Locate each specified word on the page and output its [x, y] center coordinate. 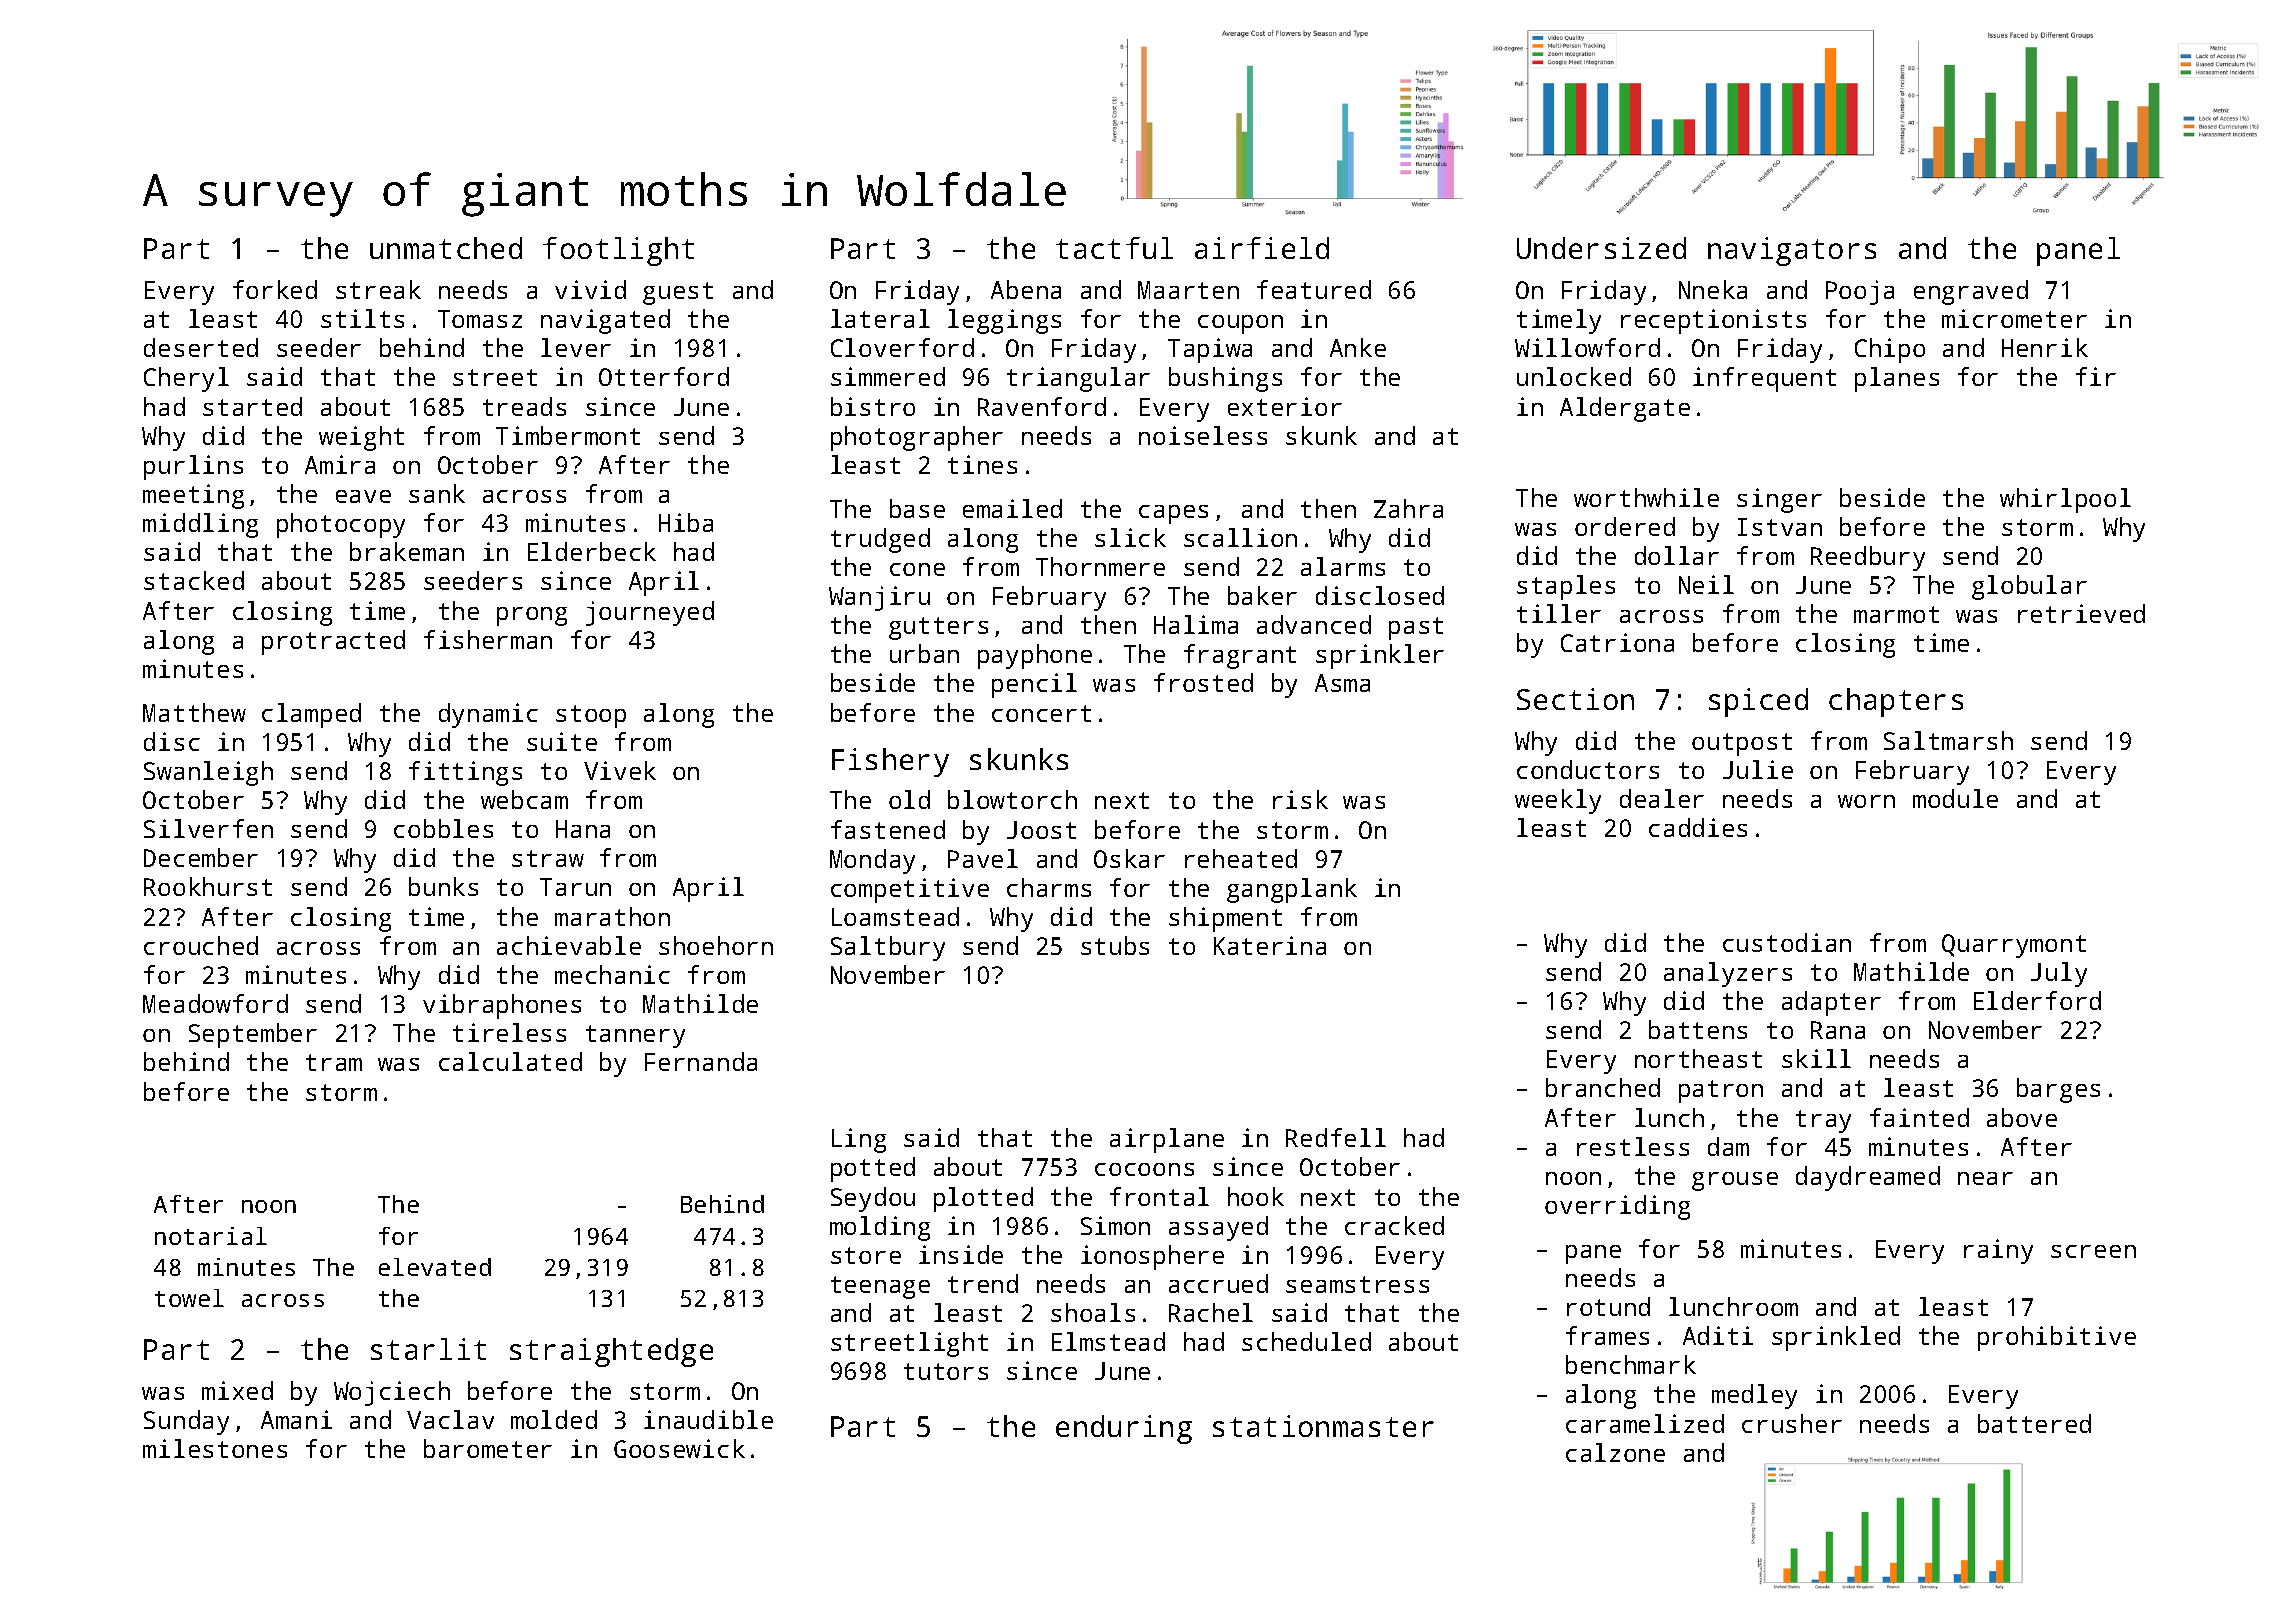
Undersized [1601, 248]
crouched [201, 945]
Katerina [1270, 945]
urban [924, 653]
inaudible [708, 1419]
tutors [946, 1371]
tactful [1114, 248]
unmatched [446, 248]
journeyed [650, 613]
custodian [1787, 942]
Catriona [1617, 642]
